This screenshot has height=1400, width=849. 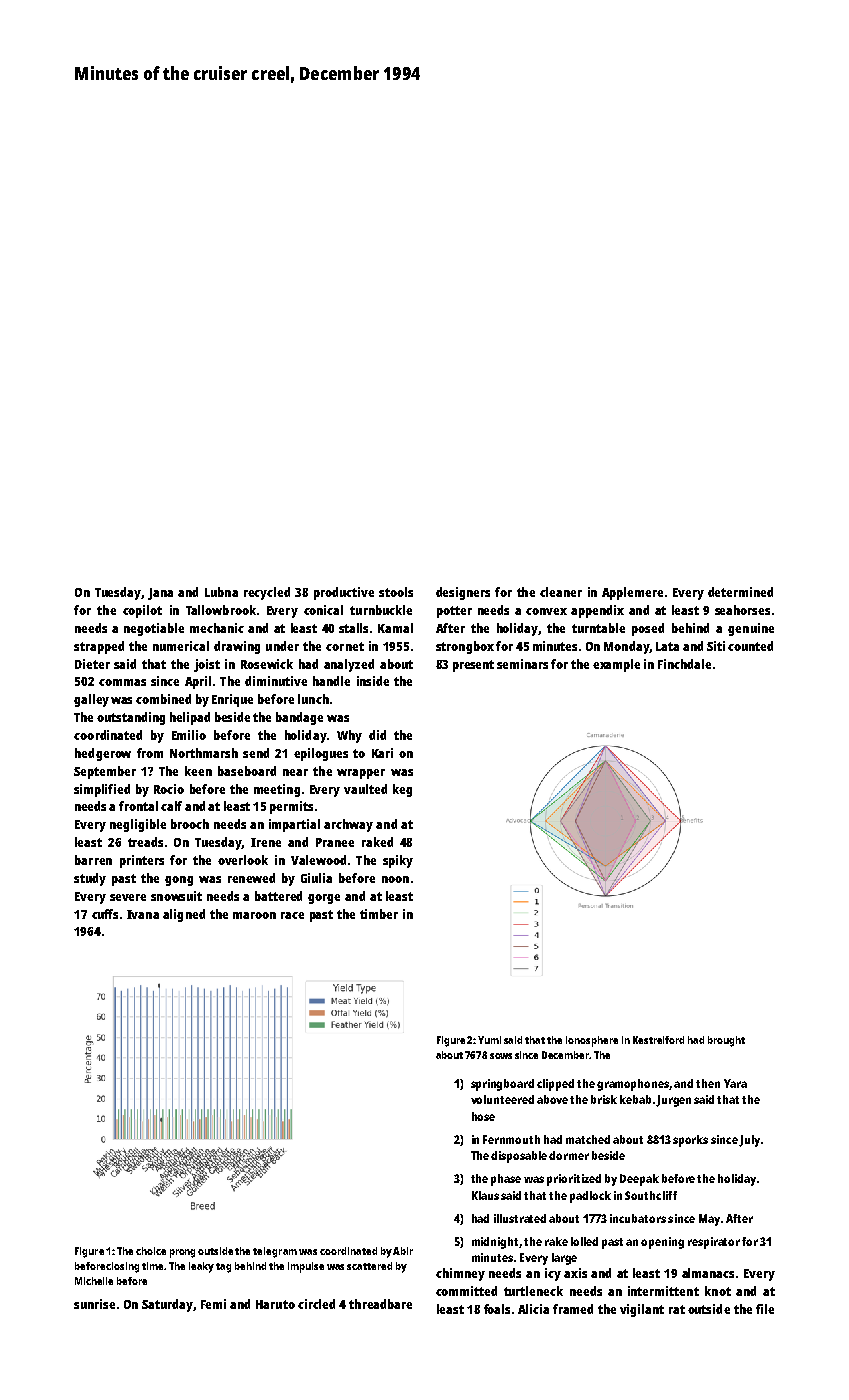 What do you see at coordinates (403, 1251) in the screenshot?
I see `Abir` at bounding box center [403, 1251].
